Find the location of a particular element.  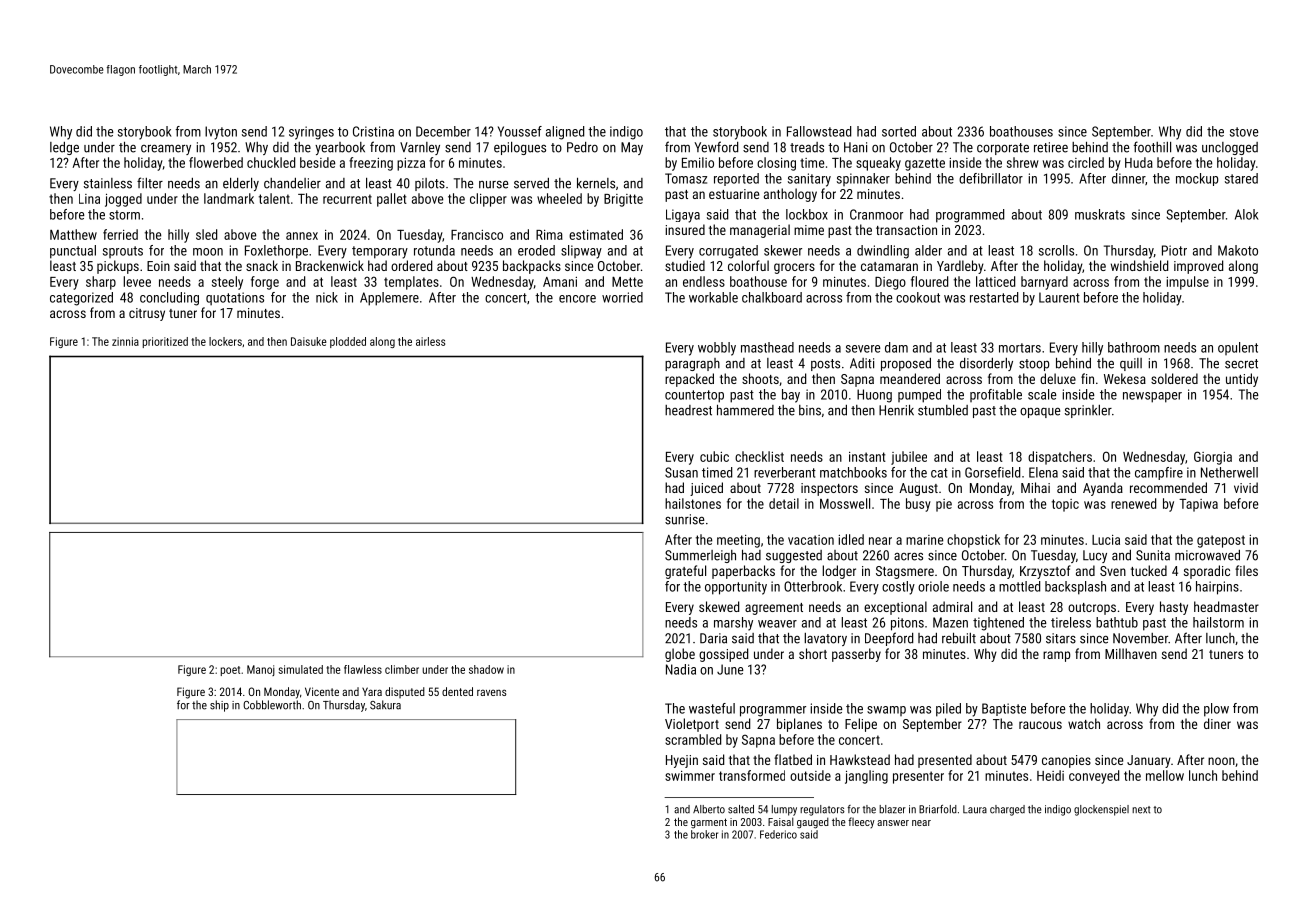

stared is located at coordinates (1241, 178).
